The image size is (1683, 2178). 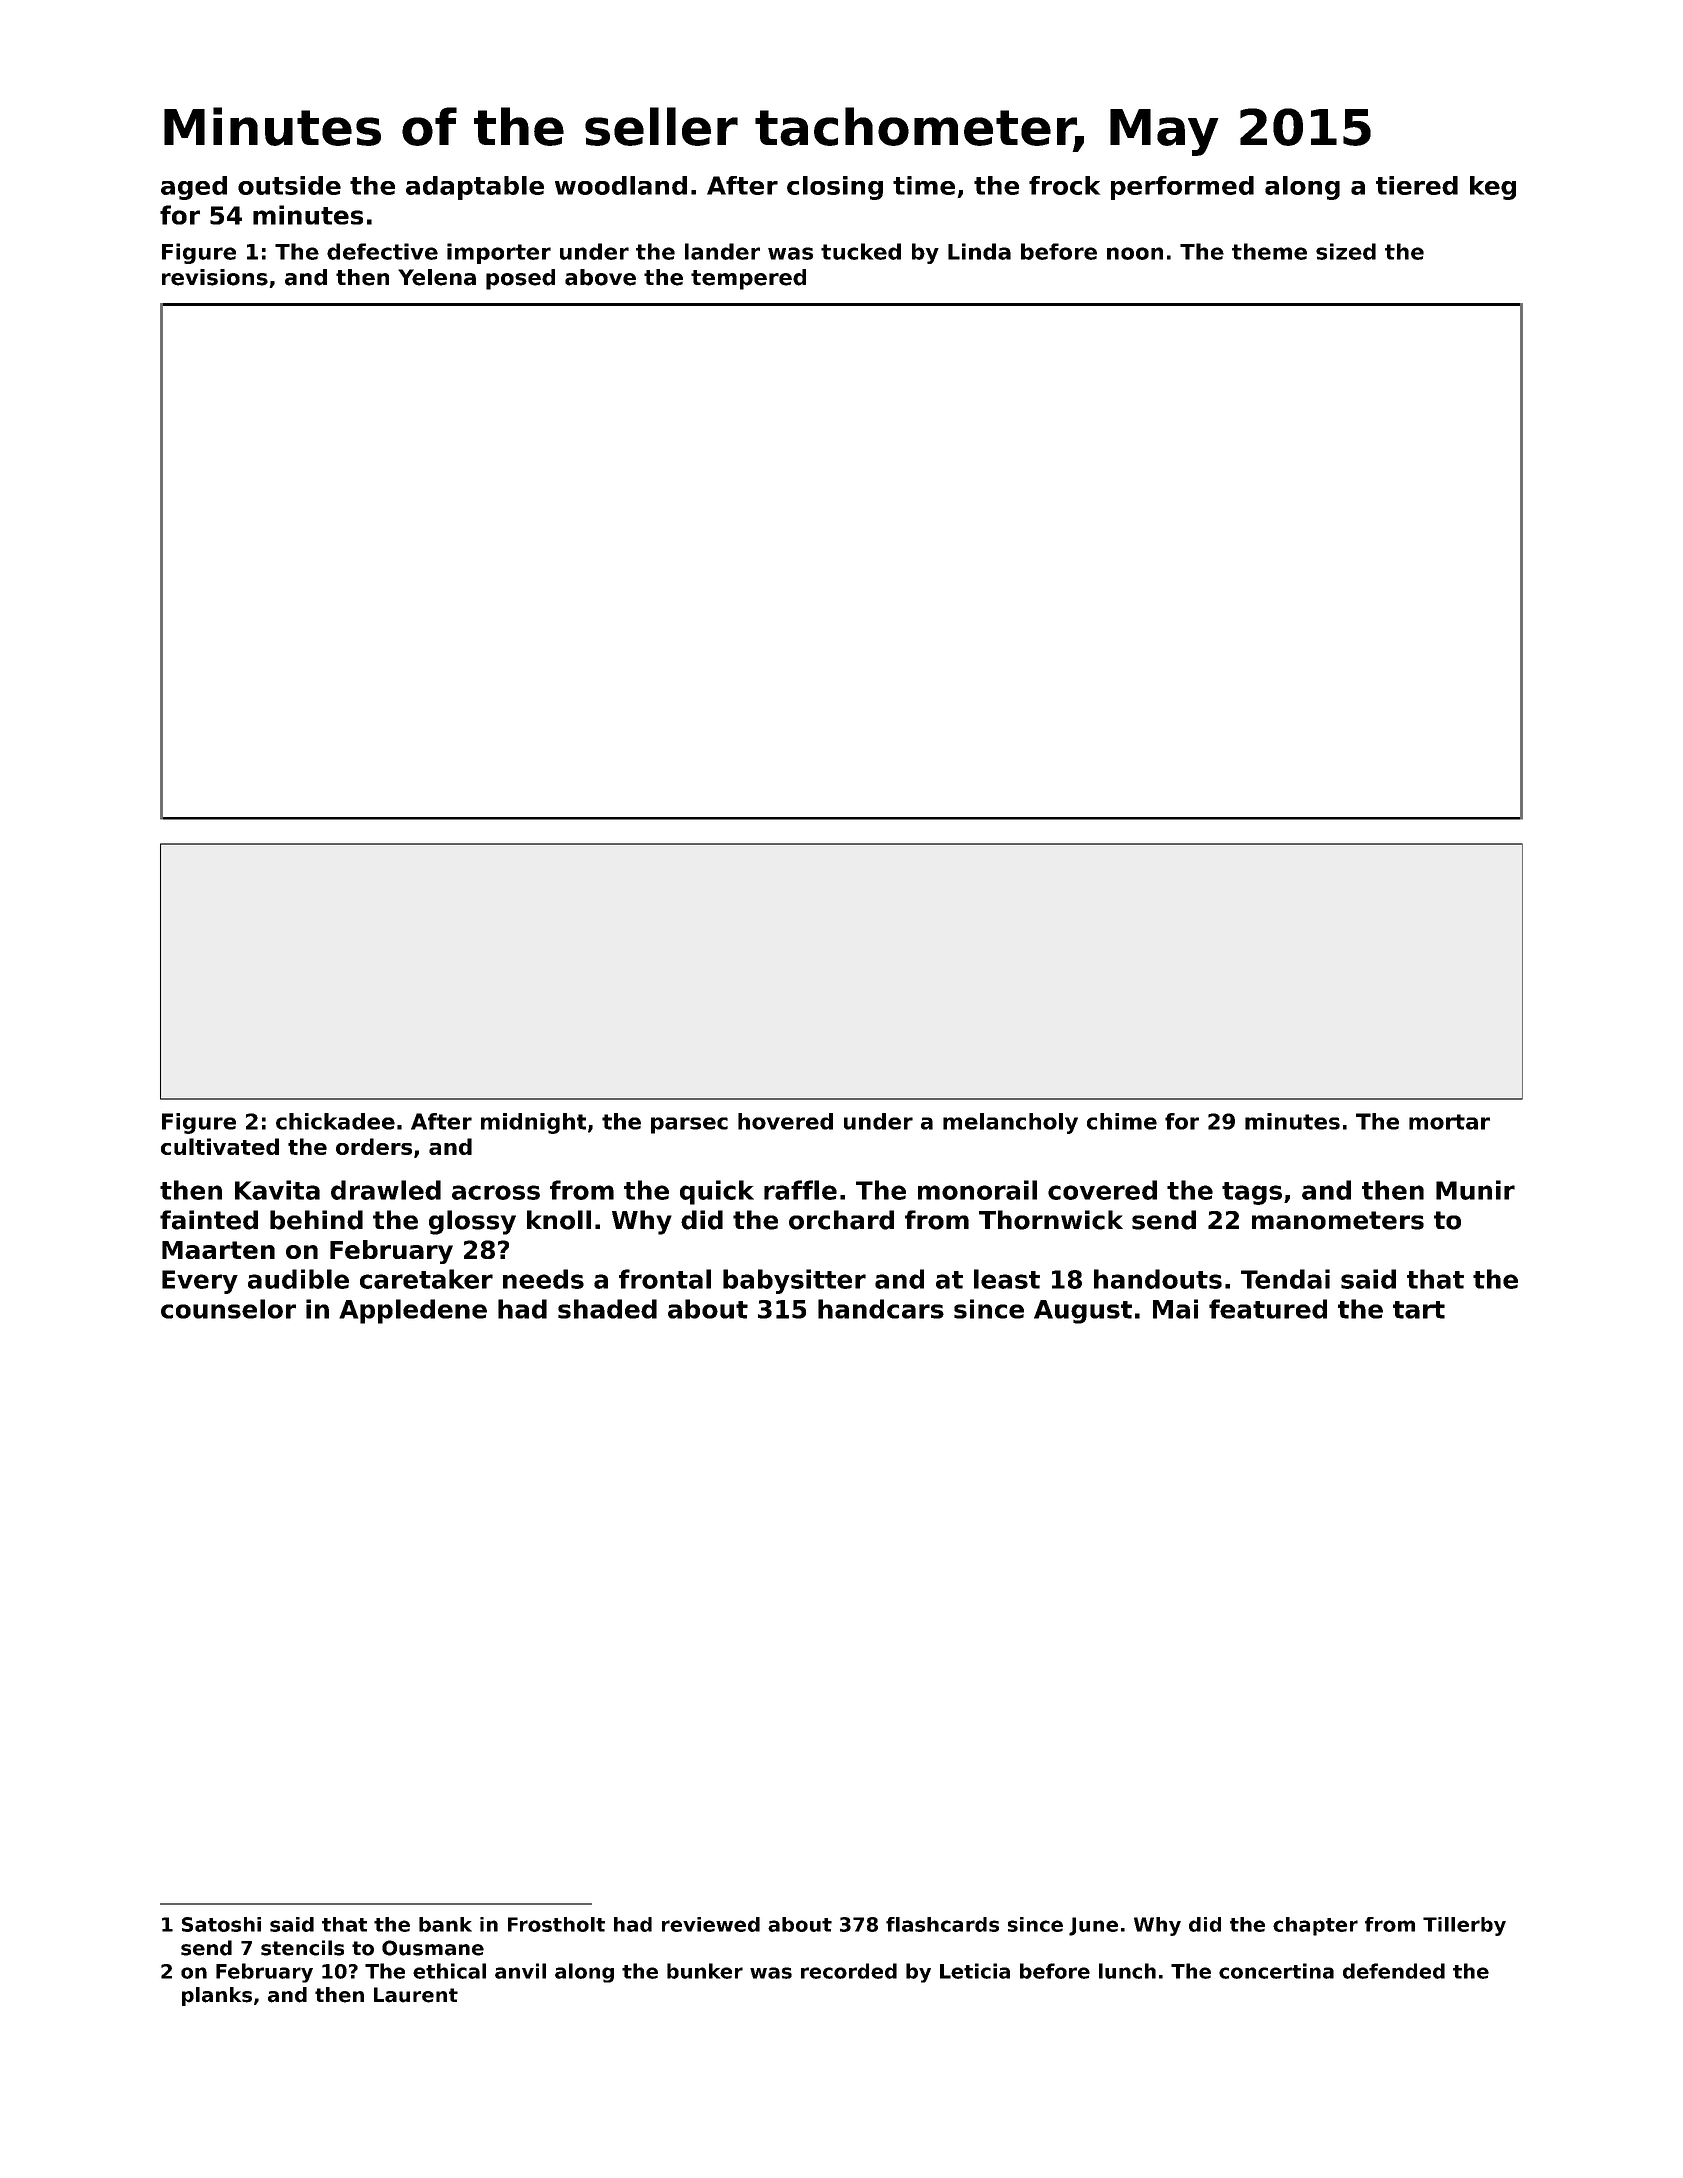 I want to click on time, so click(x=924, y=185).
